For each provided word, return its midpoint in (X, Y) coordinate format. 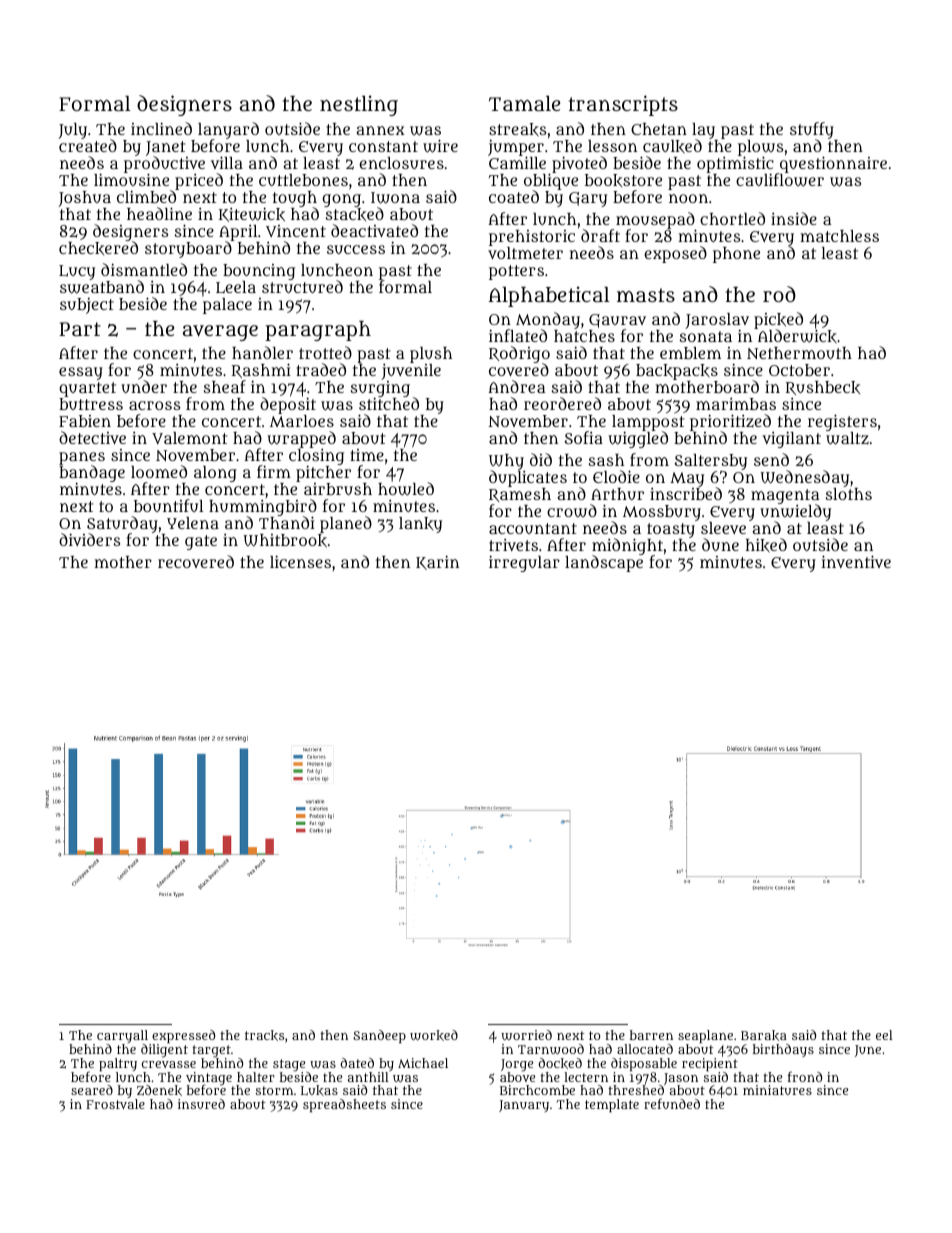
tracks (264, 1035)
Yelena (193, 523)
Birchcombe (537, 1090)
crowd (572, 511)
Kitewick (252, 214)
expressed (183, 1036)
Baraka (764, 1035)
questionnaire (833, 164)
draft (600, 235)
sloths (849, 494)
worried (526, 1035)
